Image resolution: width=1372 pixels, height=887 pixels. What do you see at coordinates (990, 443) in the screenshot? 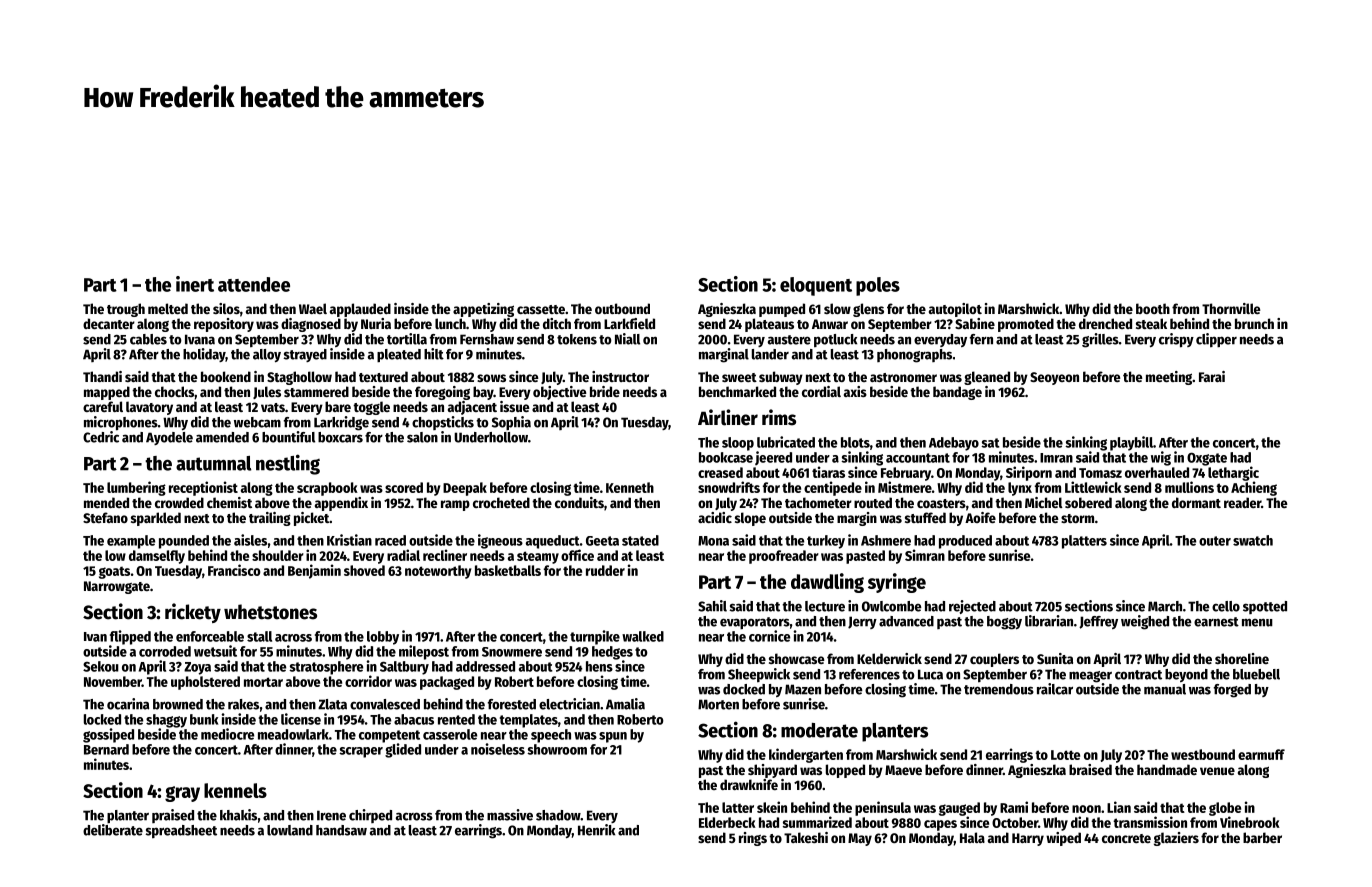
I see `sat` at bounding box center [990, 443].
